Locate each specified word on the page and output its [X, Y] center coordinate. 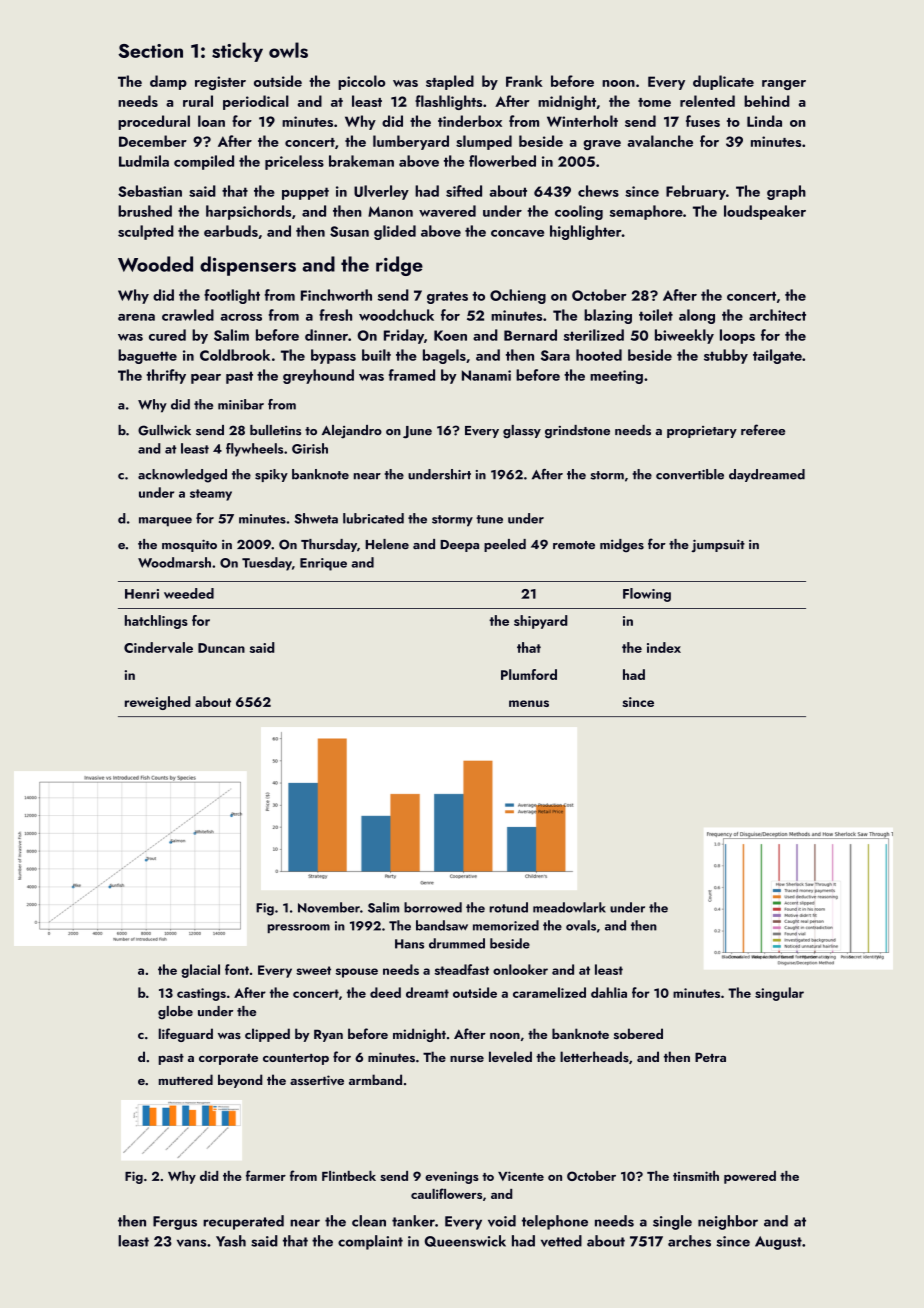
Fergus [175, 1223]
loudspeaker [765, 212]
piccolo [362, 82]
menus [529, 703]
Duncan [221, 648]
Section [150, 51]
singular [779, 994]
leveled [510, 1057]
